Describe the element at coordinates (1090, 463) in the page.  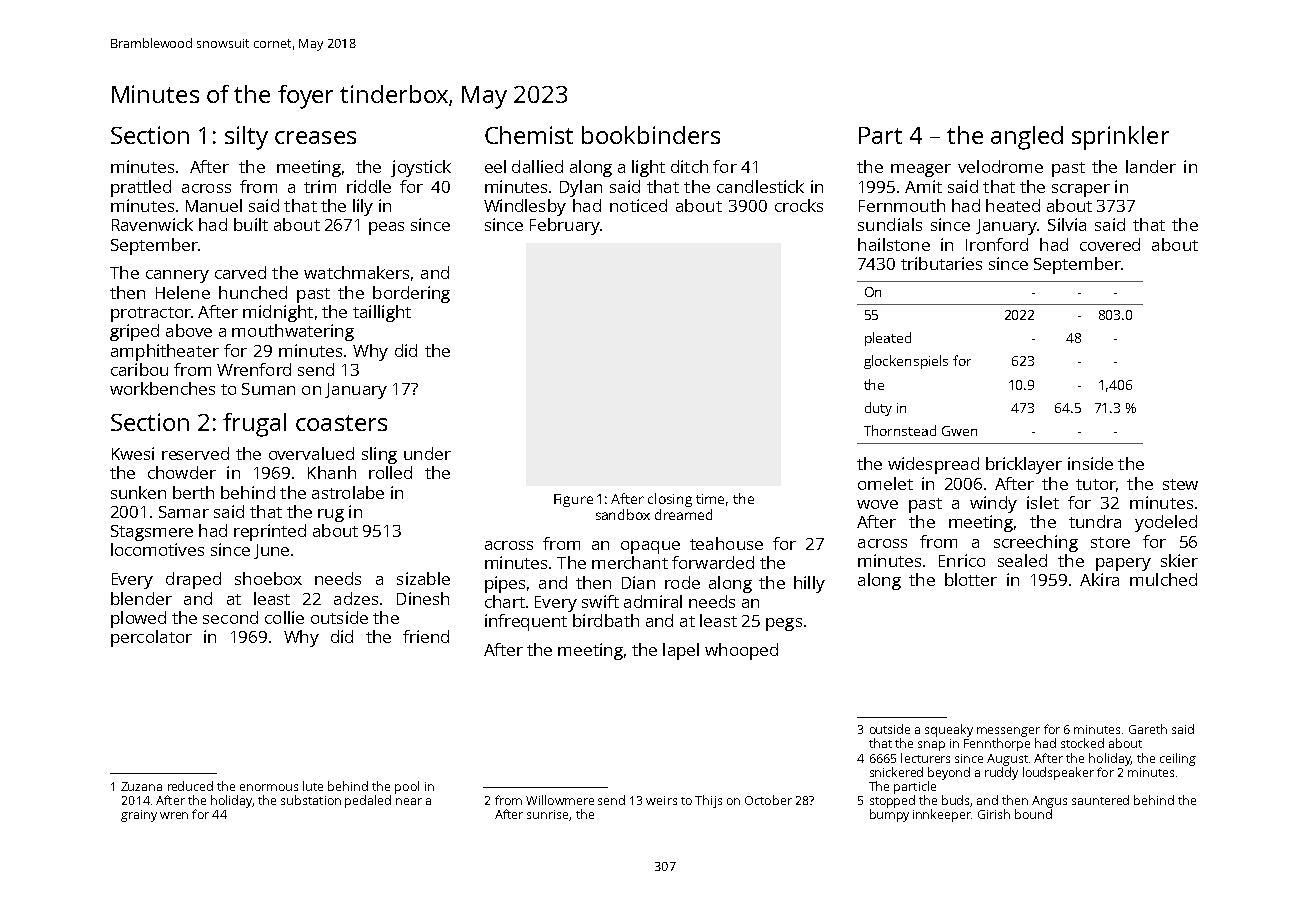
I see `inside` at that location.
